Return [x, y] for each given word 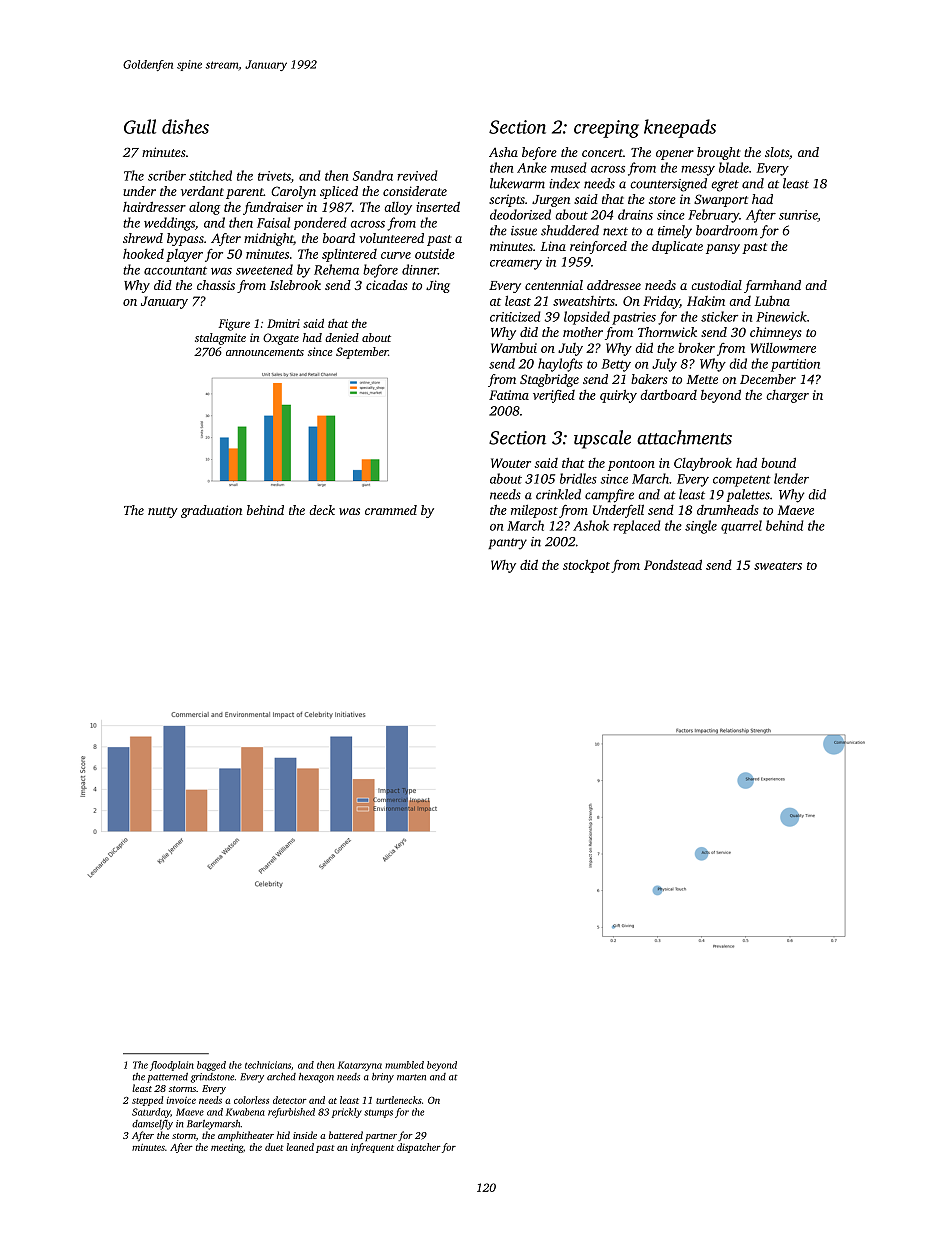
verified [554, 396]
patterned [167, 1078]
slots [777, 152]
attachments [684, 437]
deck [322, 510]
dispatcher [419, 1148]
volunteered [391, 238]
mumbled [404, 1065]
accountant [175, 271]
